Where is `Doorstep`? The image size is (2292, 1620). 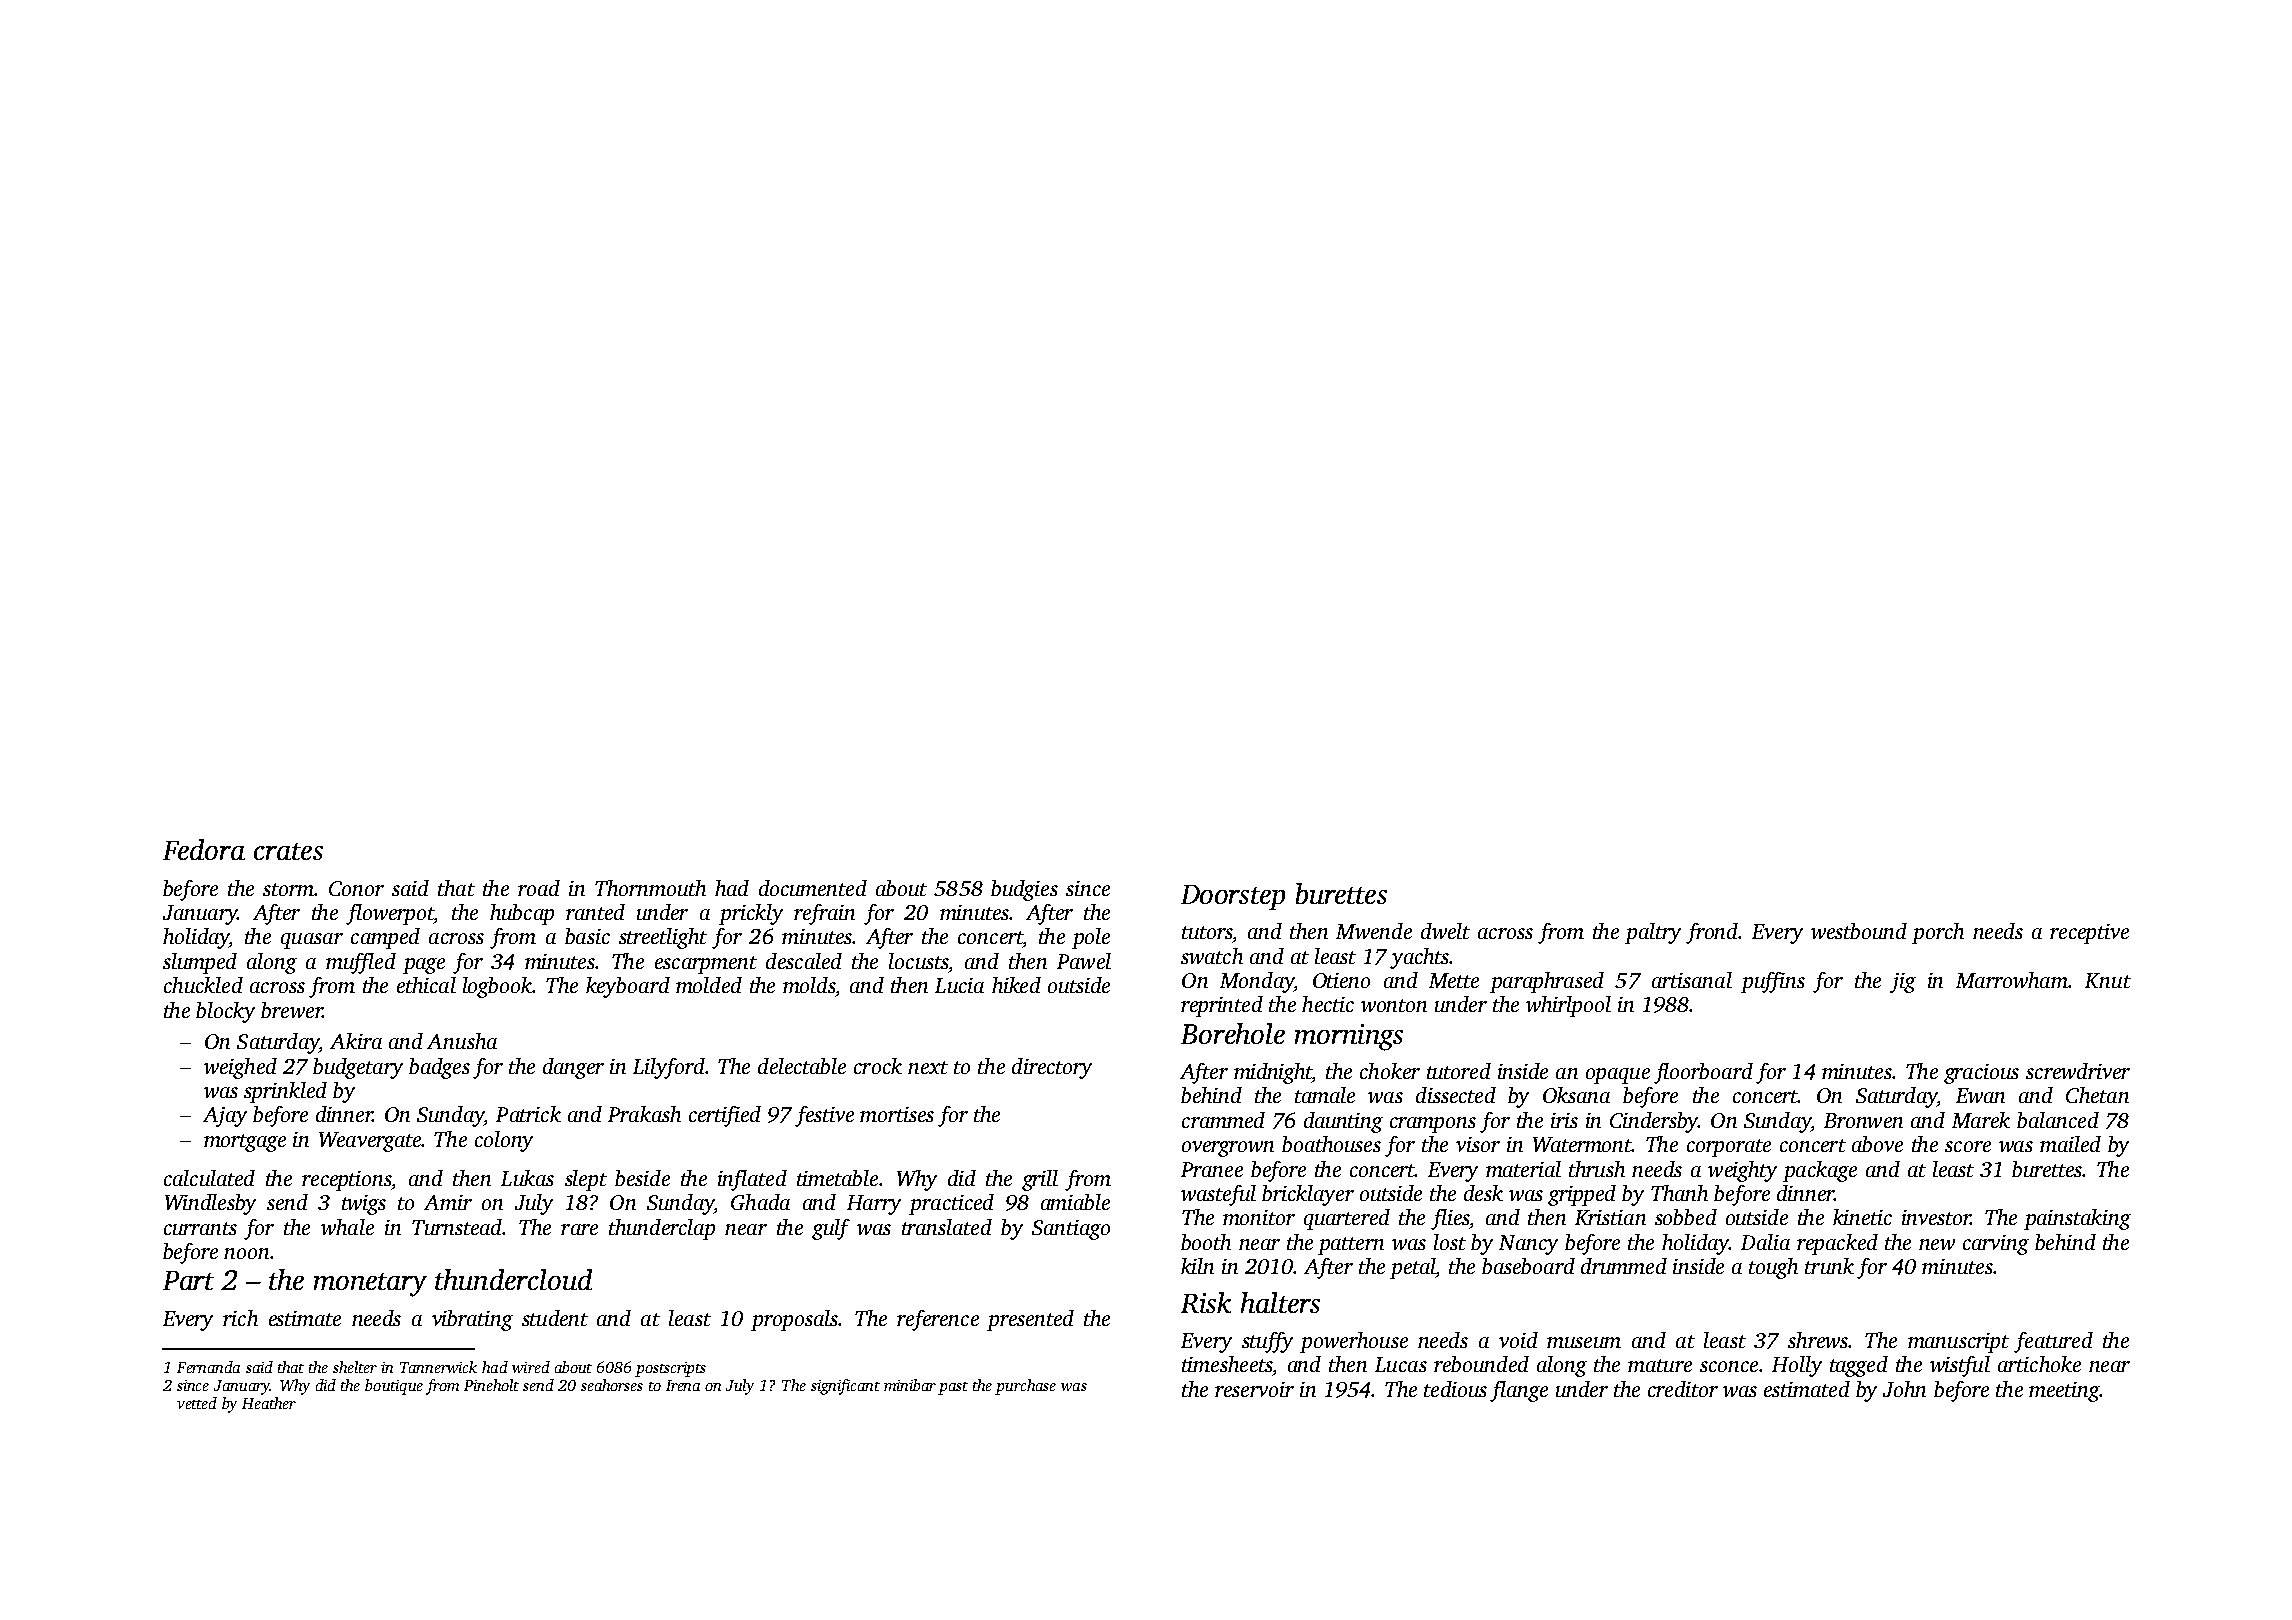 Doorstep is located at coordinates (1233, 897).
